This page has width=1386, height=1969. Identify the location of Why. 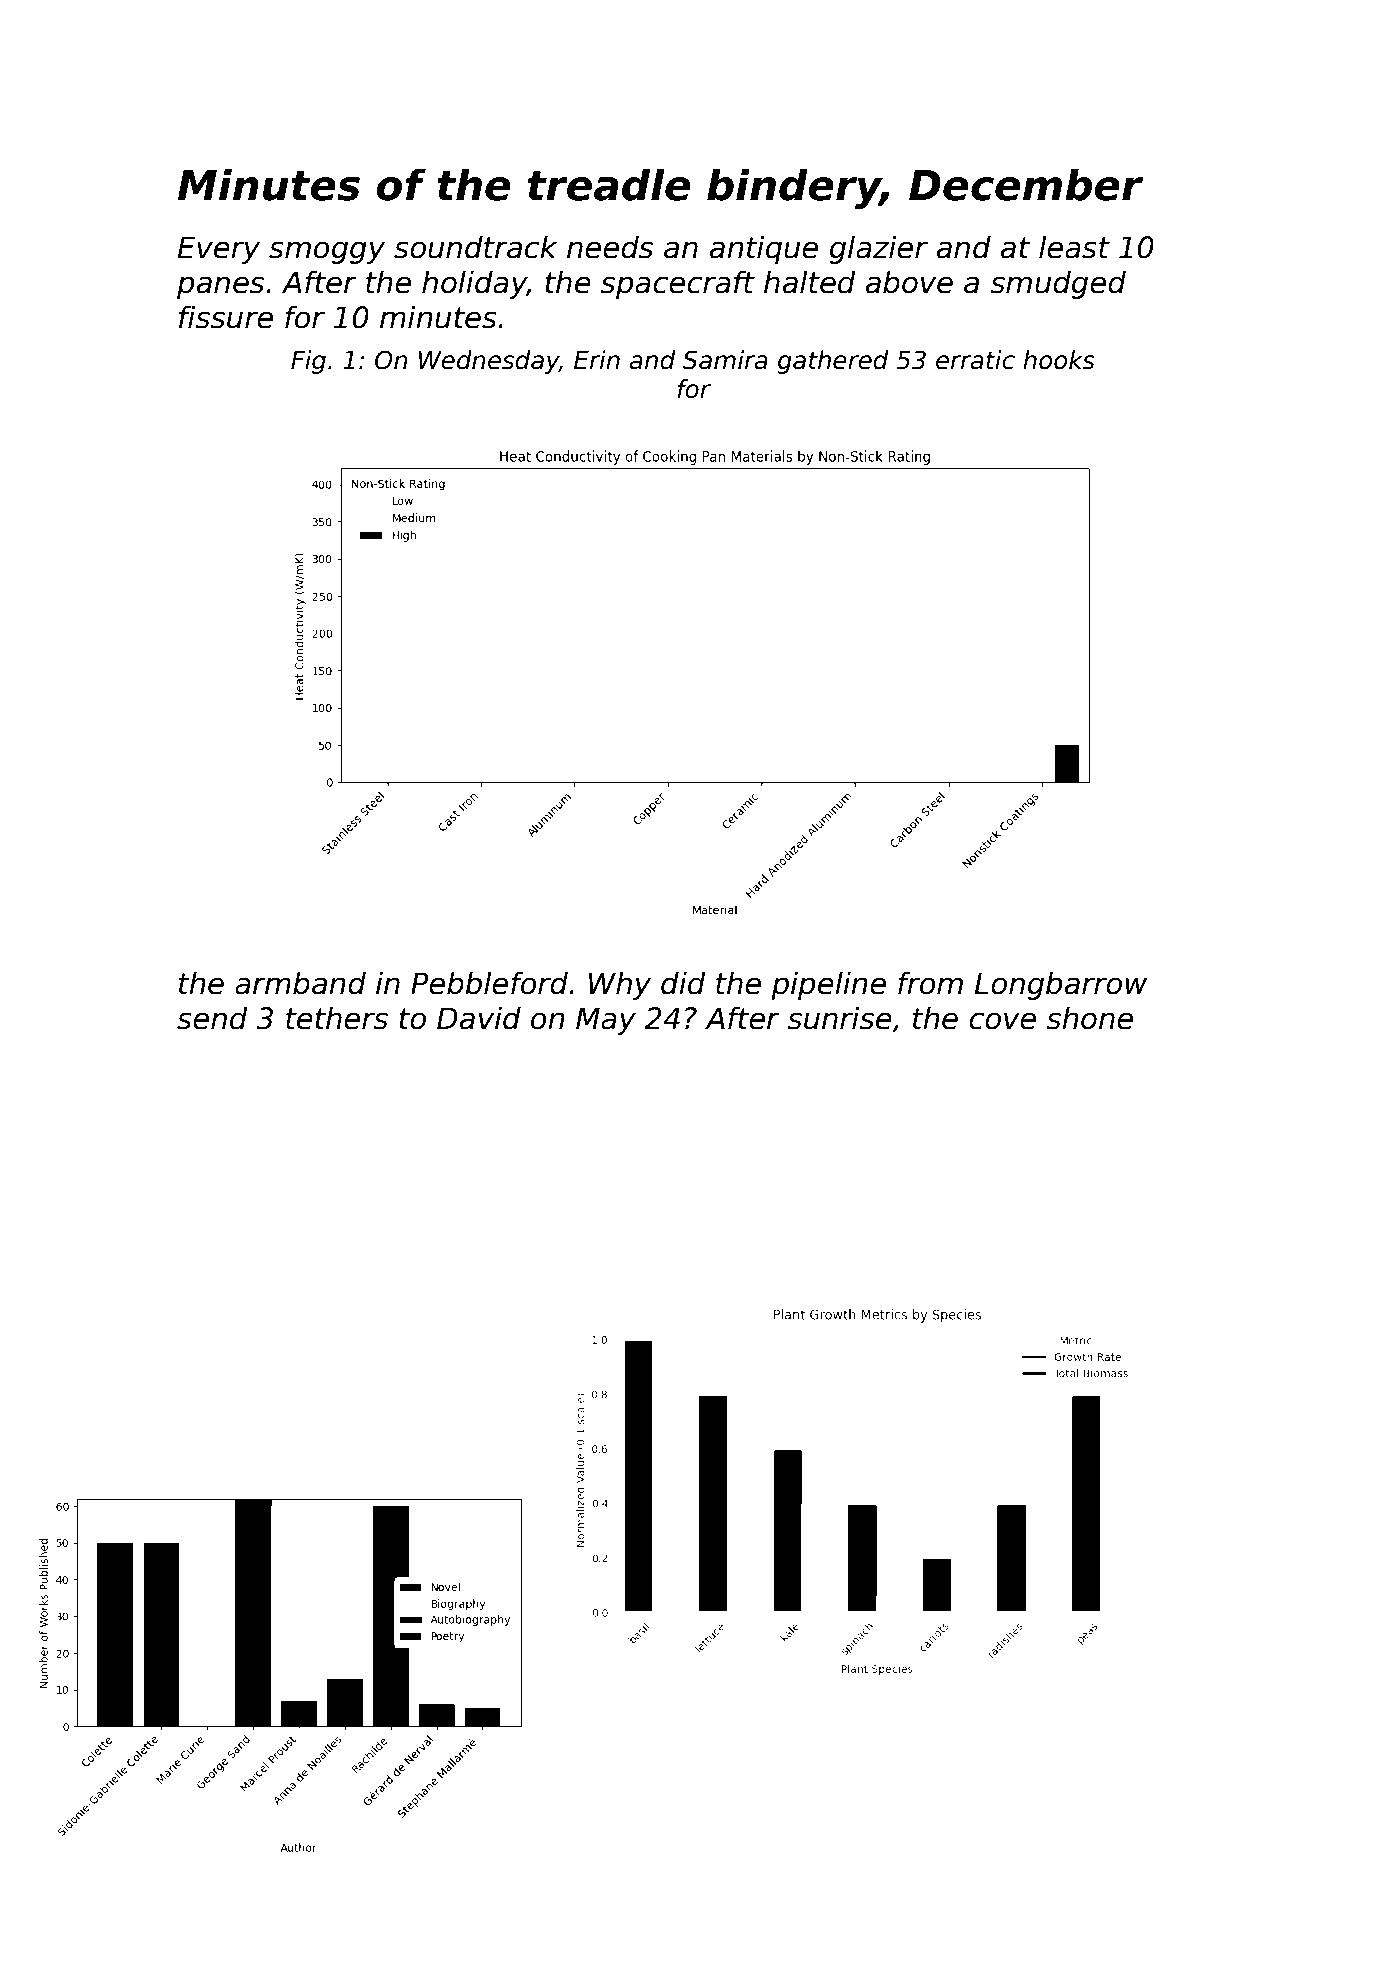
(620, 985).
